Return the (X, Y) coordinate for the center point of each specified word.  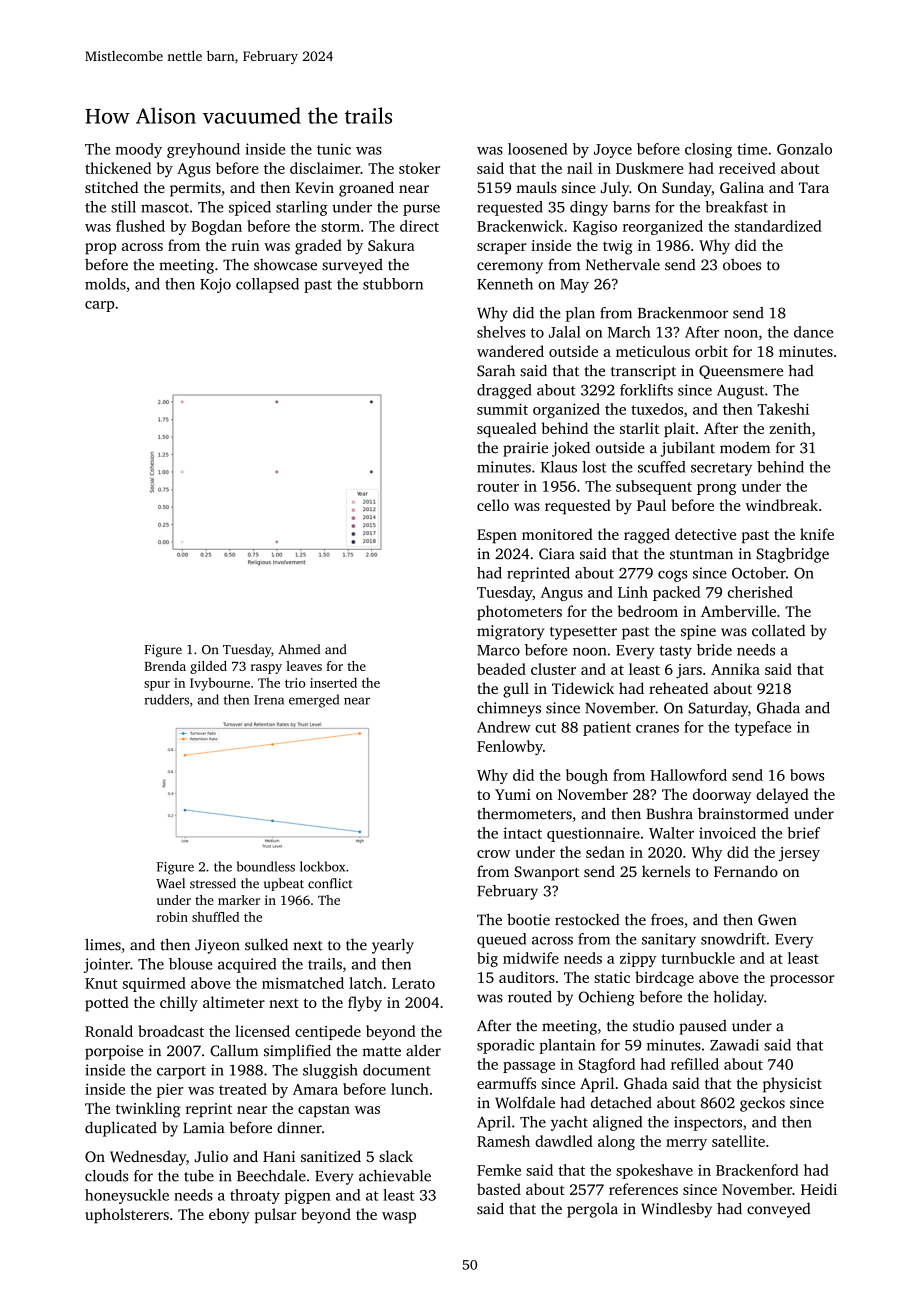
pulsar (276, 1216)
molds (105, 284)
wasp (399, 1218)
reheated (678, 688)
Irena (269, 700)
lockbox (322, 866)
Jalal (565, 332)
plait (679, 430)
